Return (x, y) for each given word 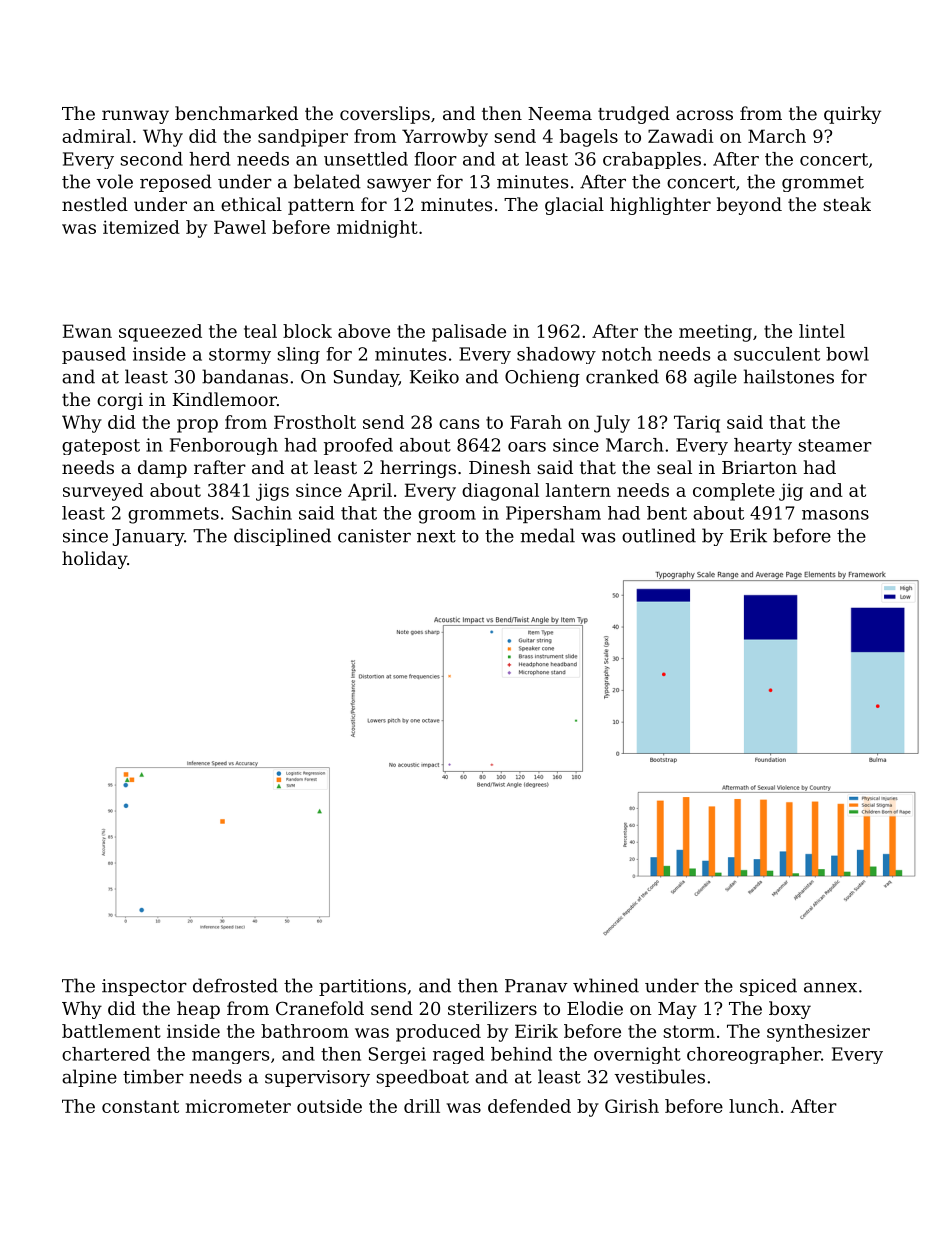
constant (140, 1106)
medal (547, 535)
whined (606, 985)
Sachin (262, 513)
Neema (560, 113)
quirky (852, 115)
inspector (144, 987)
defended (529, 1106)
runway (135, 117)
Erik (748, 535)
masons (835, 515)
